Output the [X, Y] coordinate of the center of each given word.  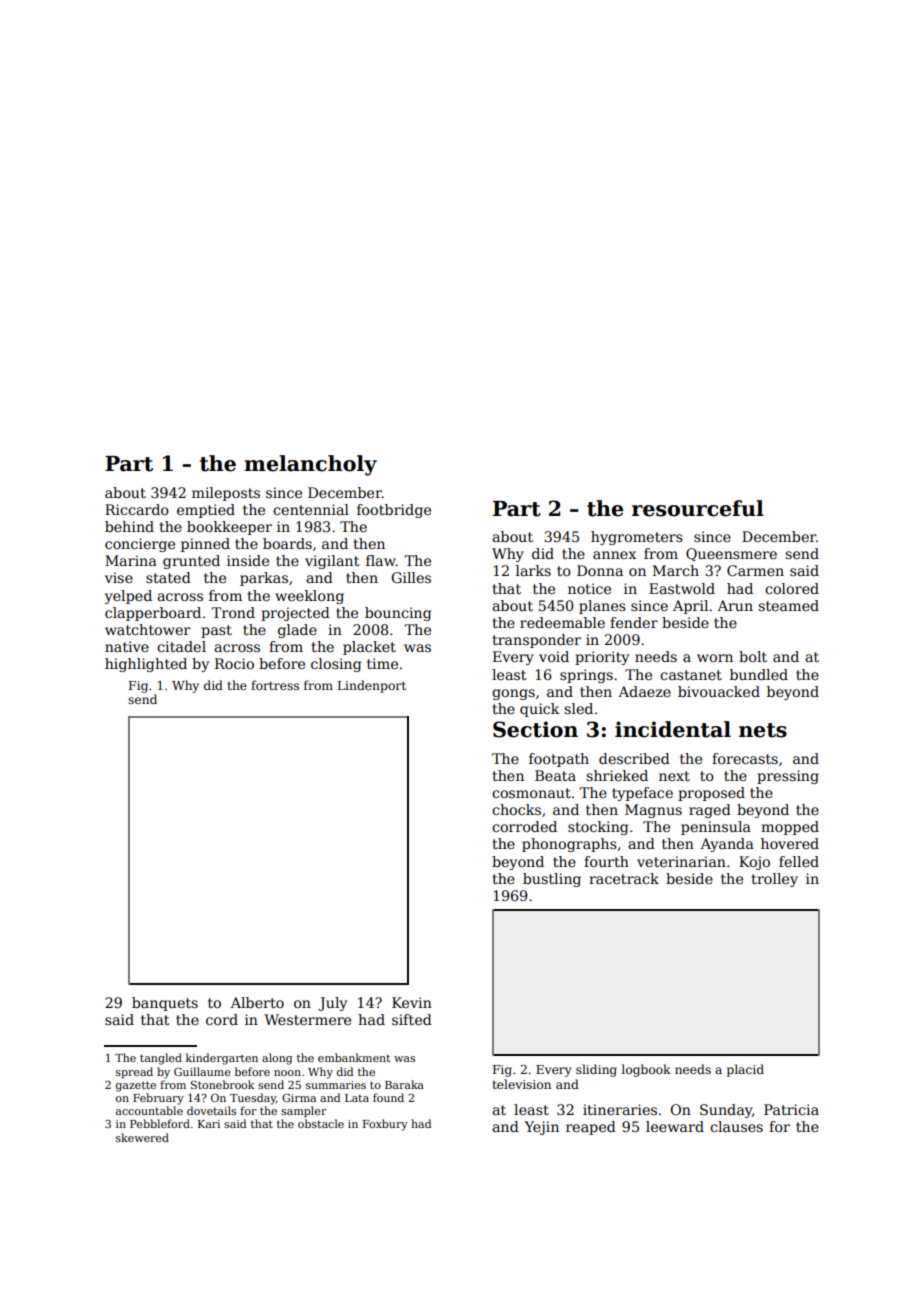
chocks [516, 809]
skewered [142, 1137]
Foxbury [385, 1125]
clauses [736, 1126]
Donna [600, 570]
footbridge [394, 511]
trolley [774, 880]
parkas [264, 579]
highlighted [146, 665]
